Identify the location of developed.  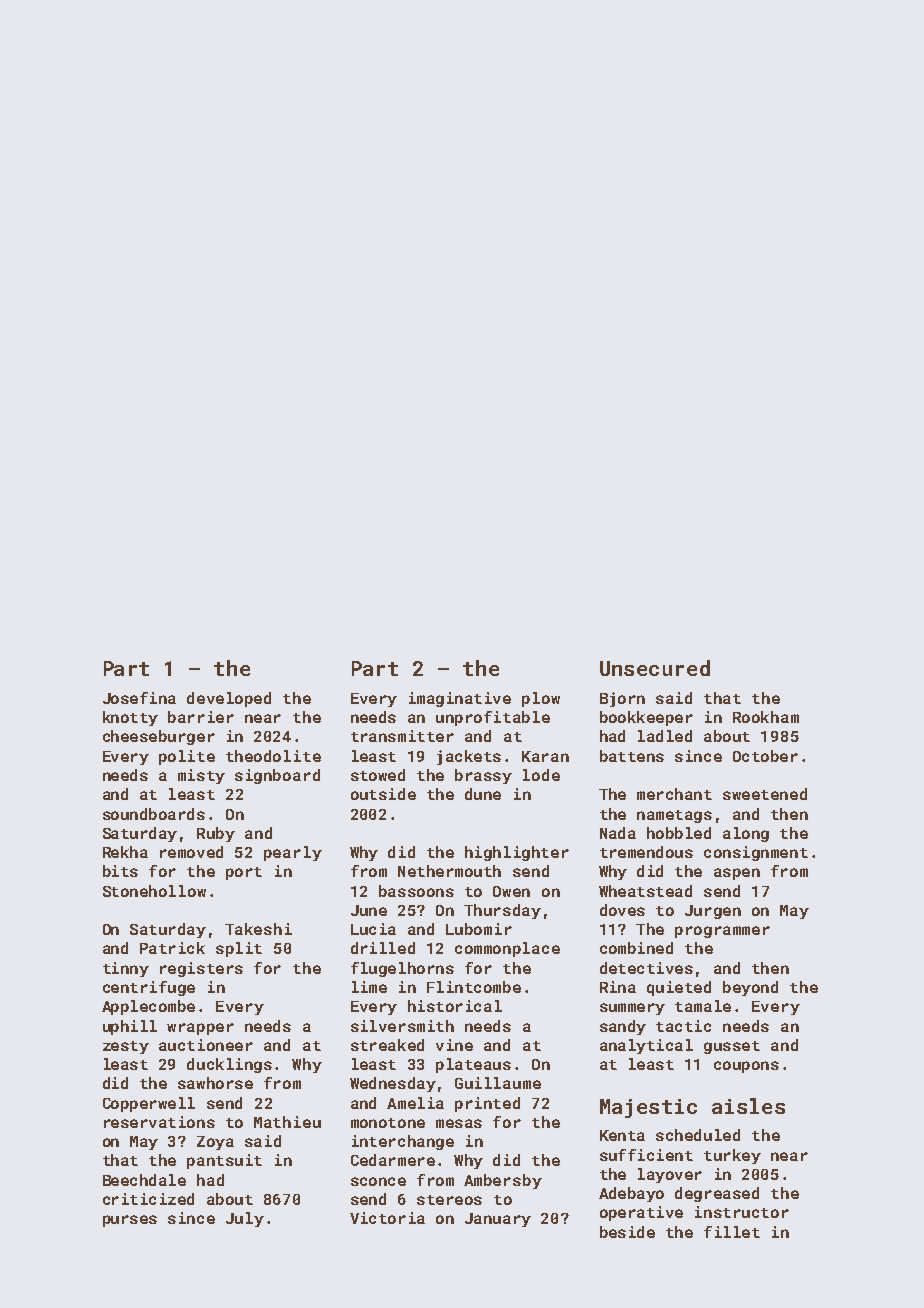
(229, 699).
